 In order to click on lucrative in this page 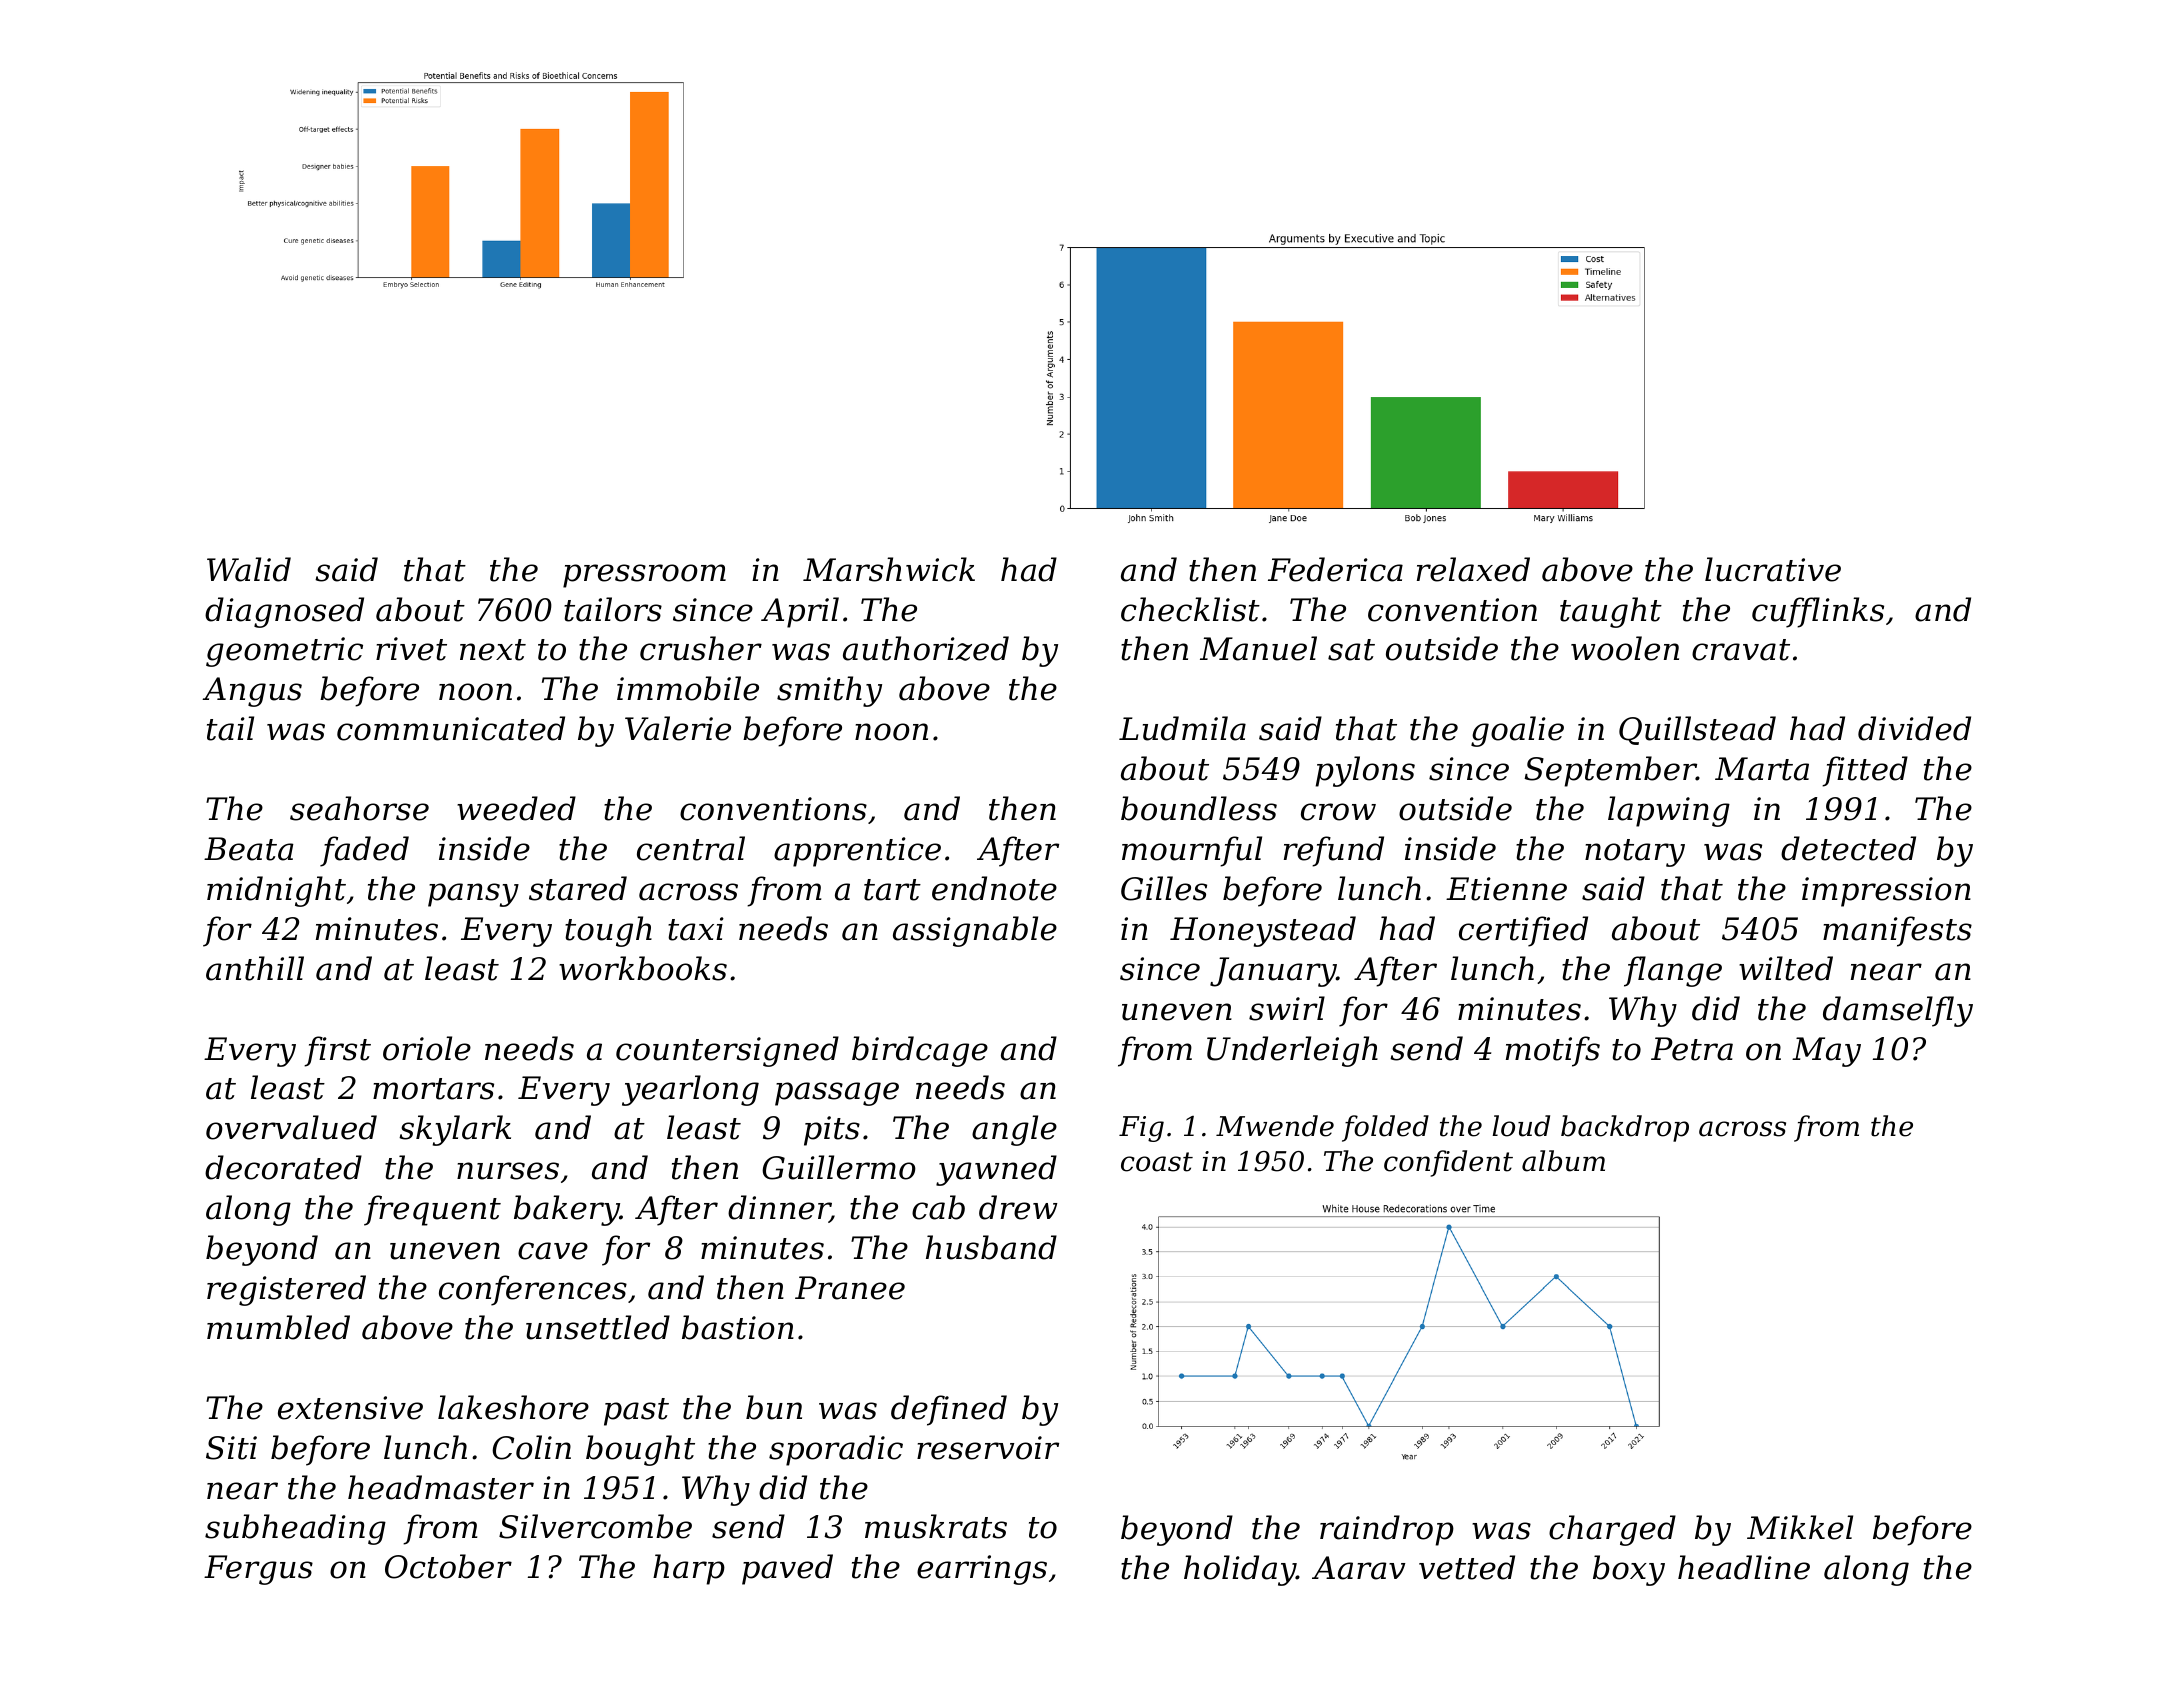, I will do `click(1773, 569)`.
